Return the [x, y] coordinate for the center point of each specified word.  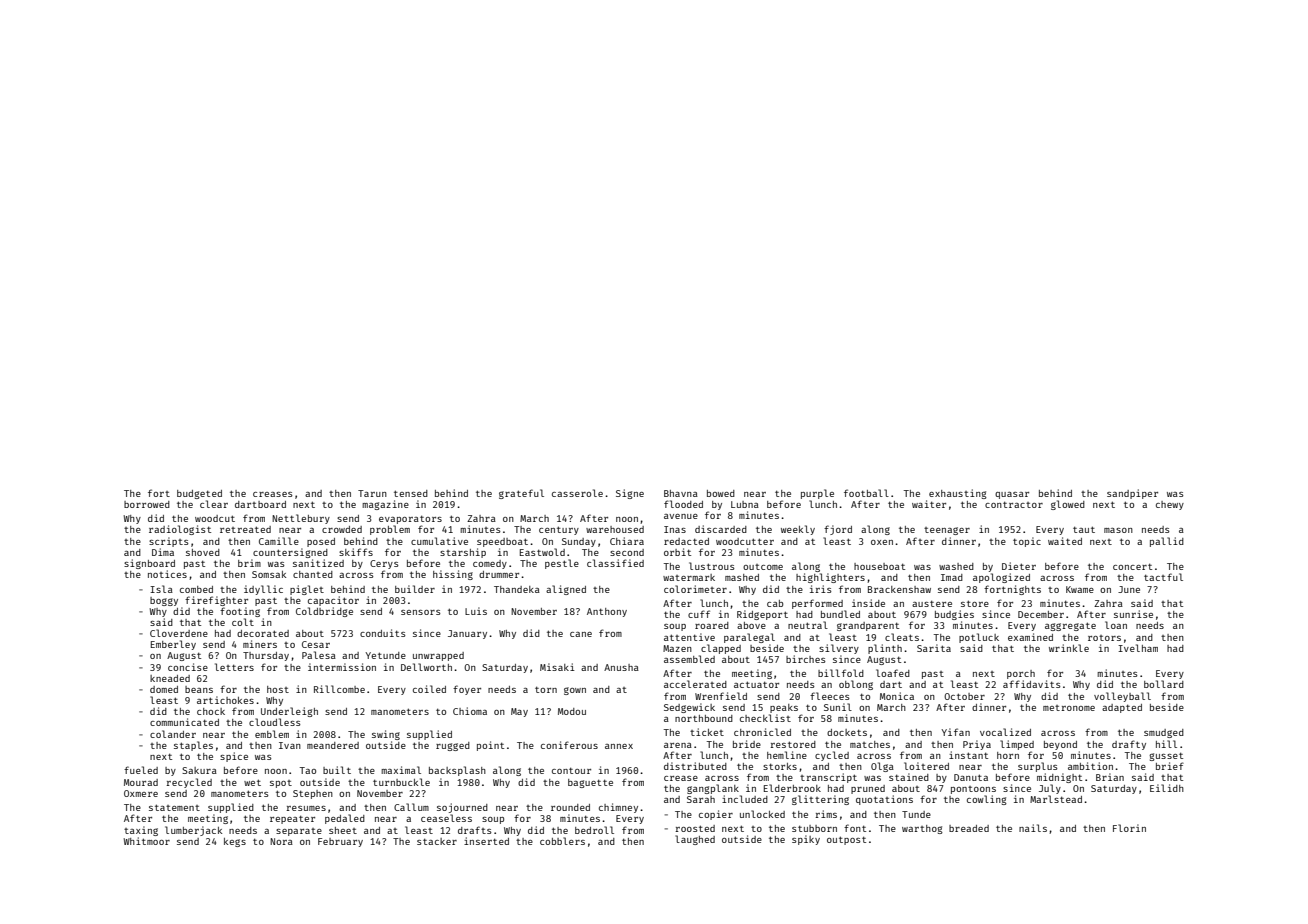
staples [193, 746]
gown [575, 691]
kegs [235, 842]
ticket [707, 732]
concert [1132, 566]
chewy [1170, 505]
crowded [342, 529]
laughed [695, 840]
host [278, 689]
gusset [1166, 756]
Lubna [745, 504]
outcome [763, 567]
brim [249, 563]
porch [1021, 674]
